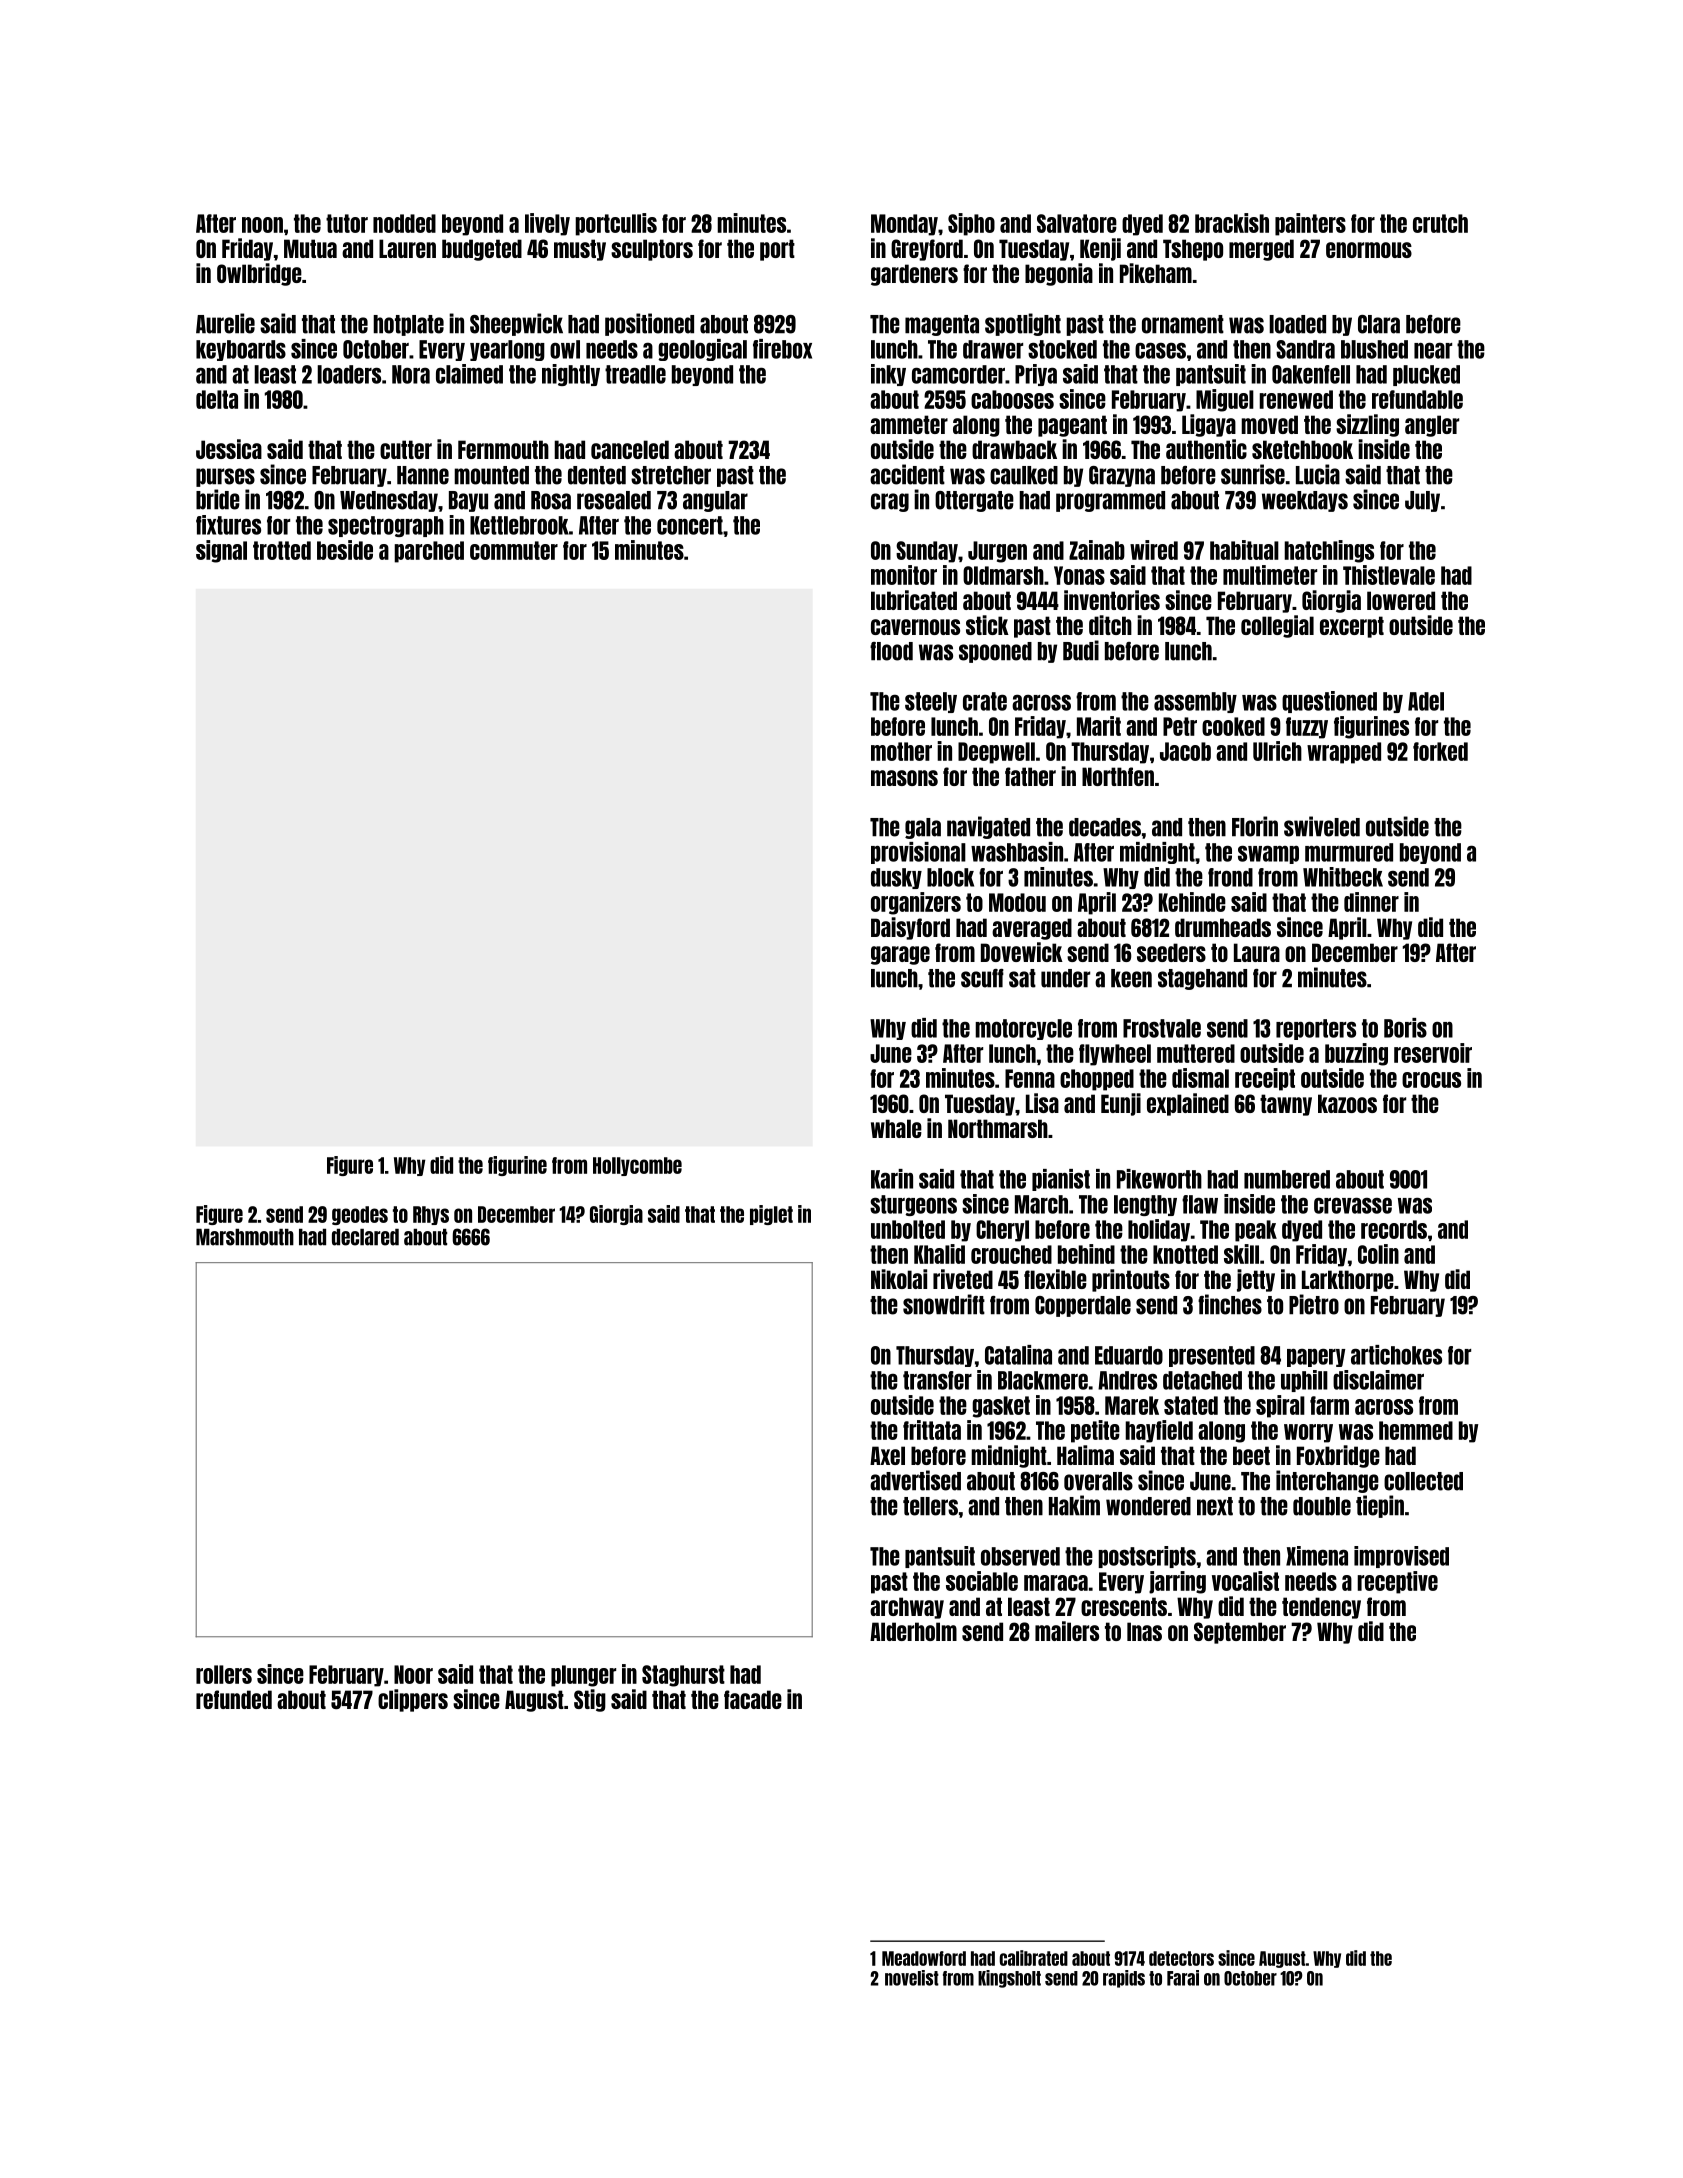  I want to click on signal, so click(221, 551).
